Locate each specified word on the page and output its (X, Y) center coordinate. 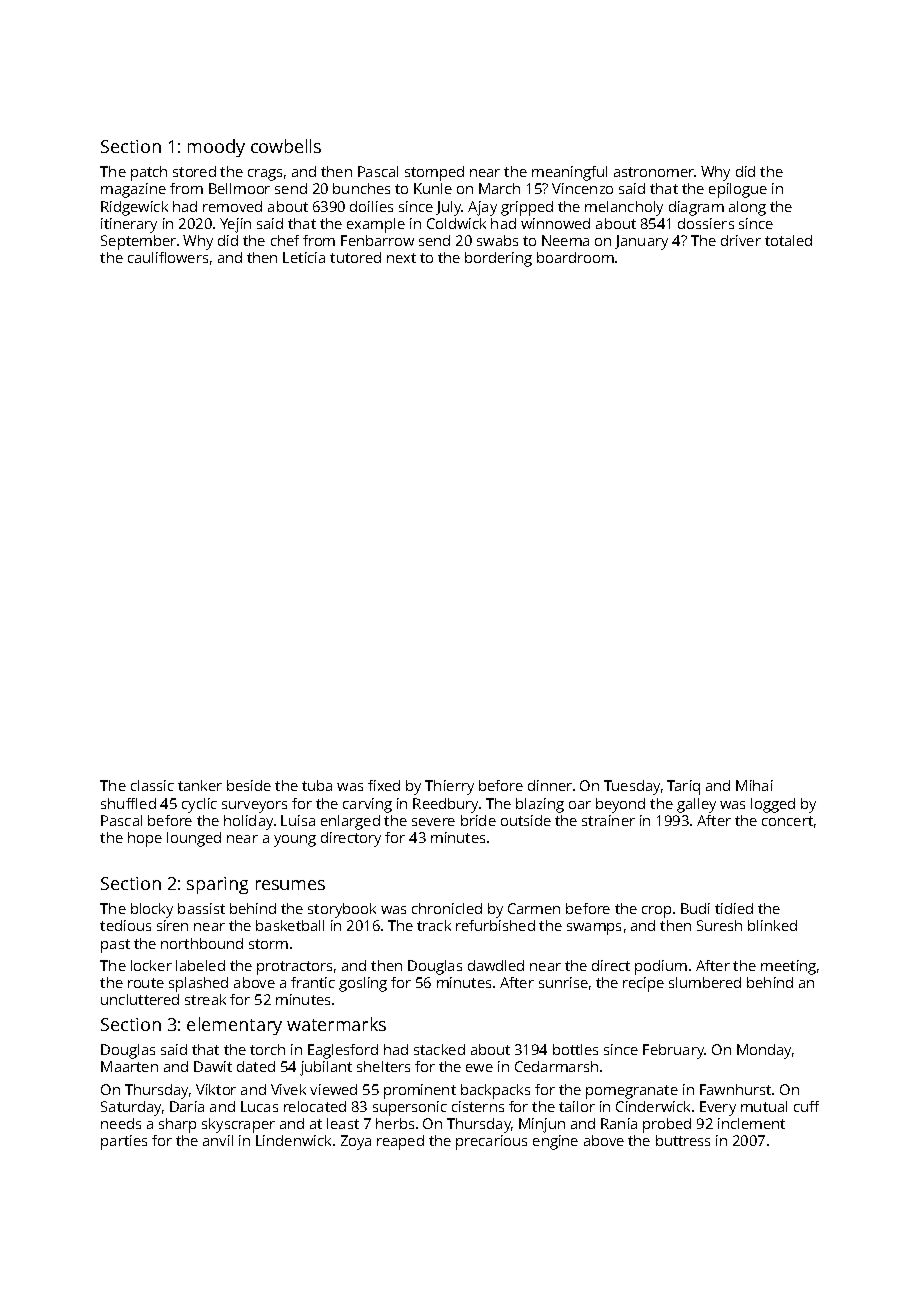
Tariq (683, 787)
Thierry (449, 787)
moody (216, 148)
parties (124, 1142)
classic (152, 785)
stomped (434, 173)
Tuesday (632, 787)
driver (741, 240)
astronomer (654, 172)
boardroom (575, 257)
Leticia (304, 257)
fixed (384, 785)
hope (145, 839)
